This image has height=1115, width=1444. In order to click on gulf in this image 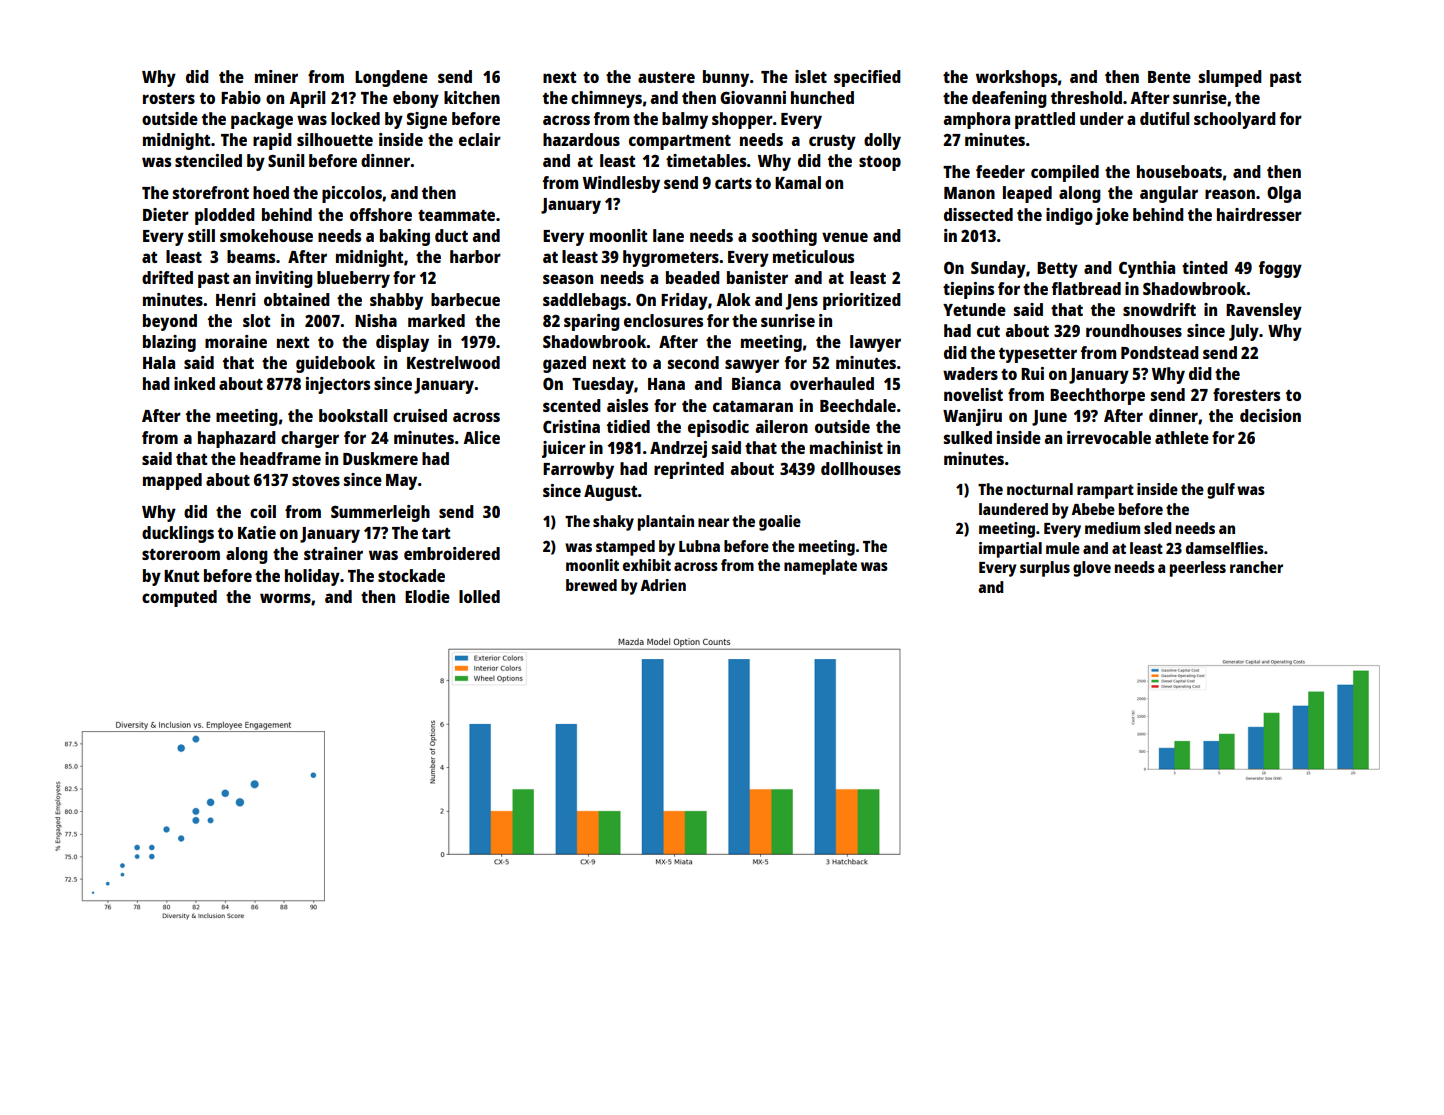, I will do `click(1221, 491)`.
